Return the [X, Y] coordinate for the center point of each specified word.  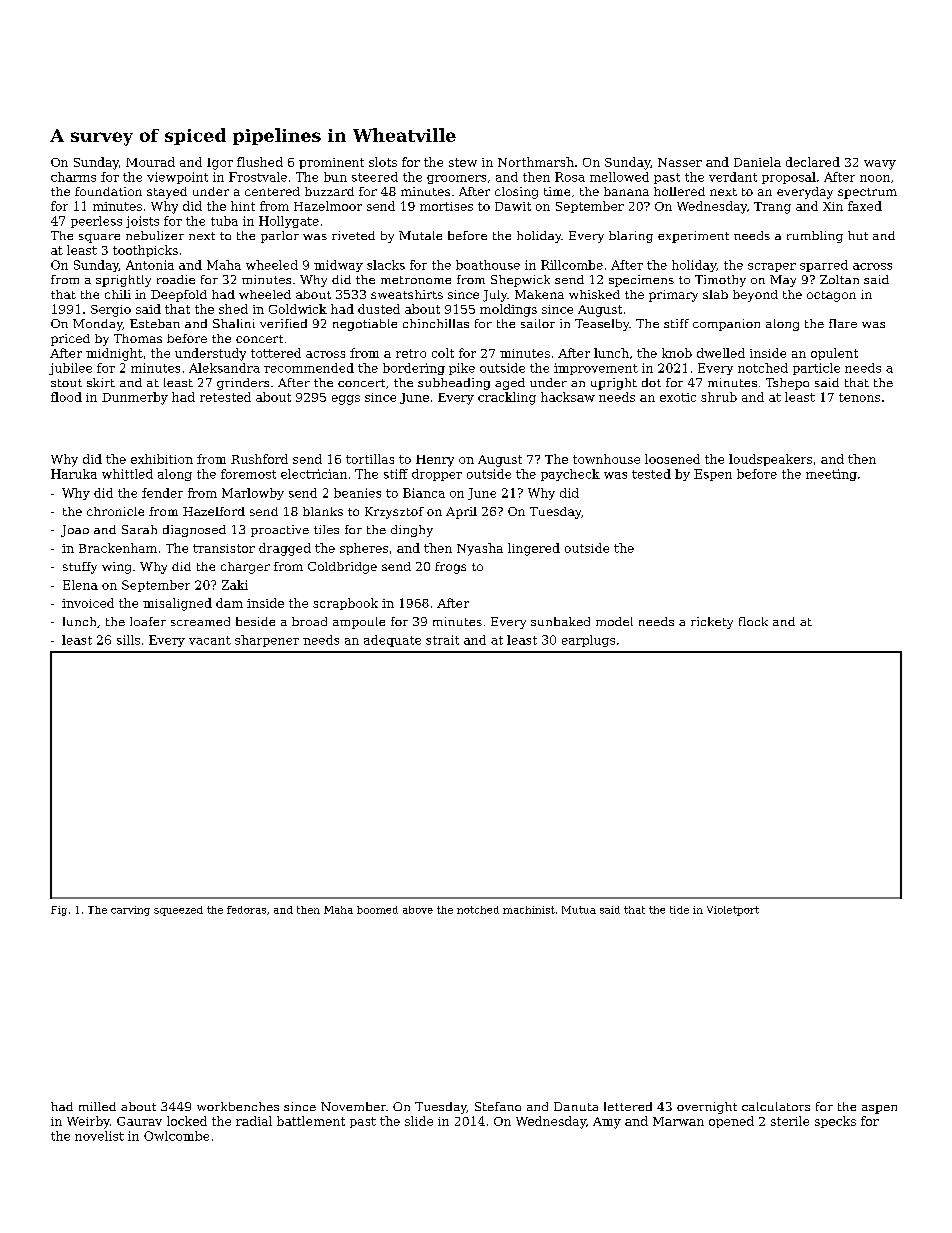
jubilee [70, 369]
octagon [831, 296]
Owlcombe [176, 1136]
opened [731, 1122]
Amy [607, 1123]
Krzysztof [394, 513]
